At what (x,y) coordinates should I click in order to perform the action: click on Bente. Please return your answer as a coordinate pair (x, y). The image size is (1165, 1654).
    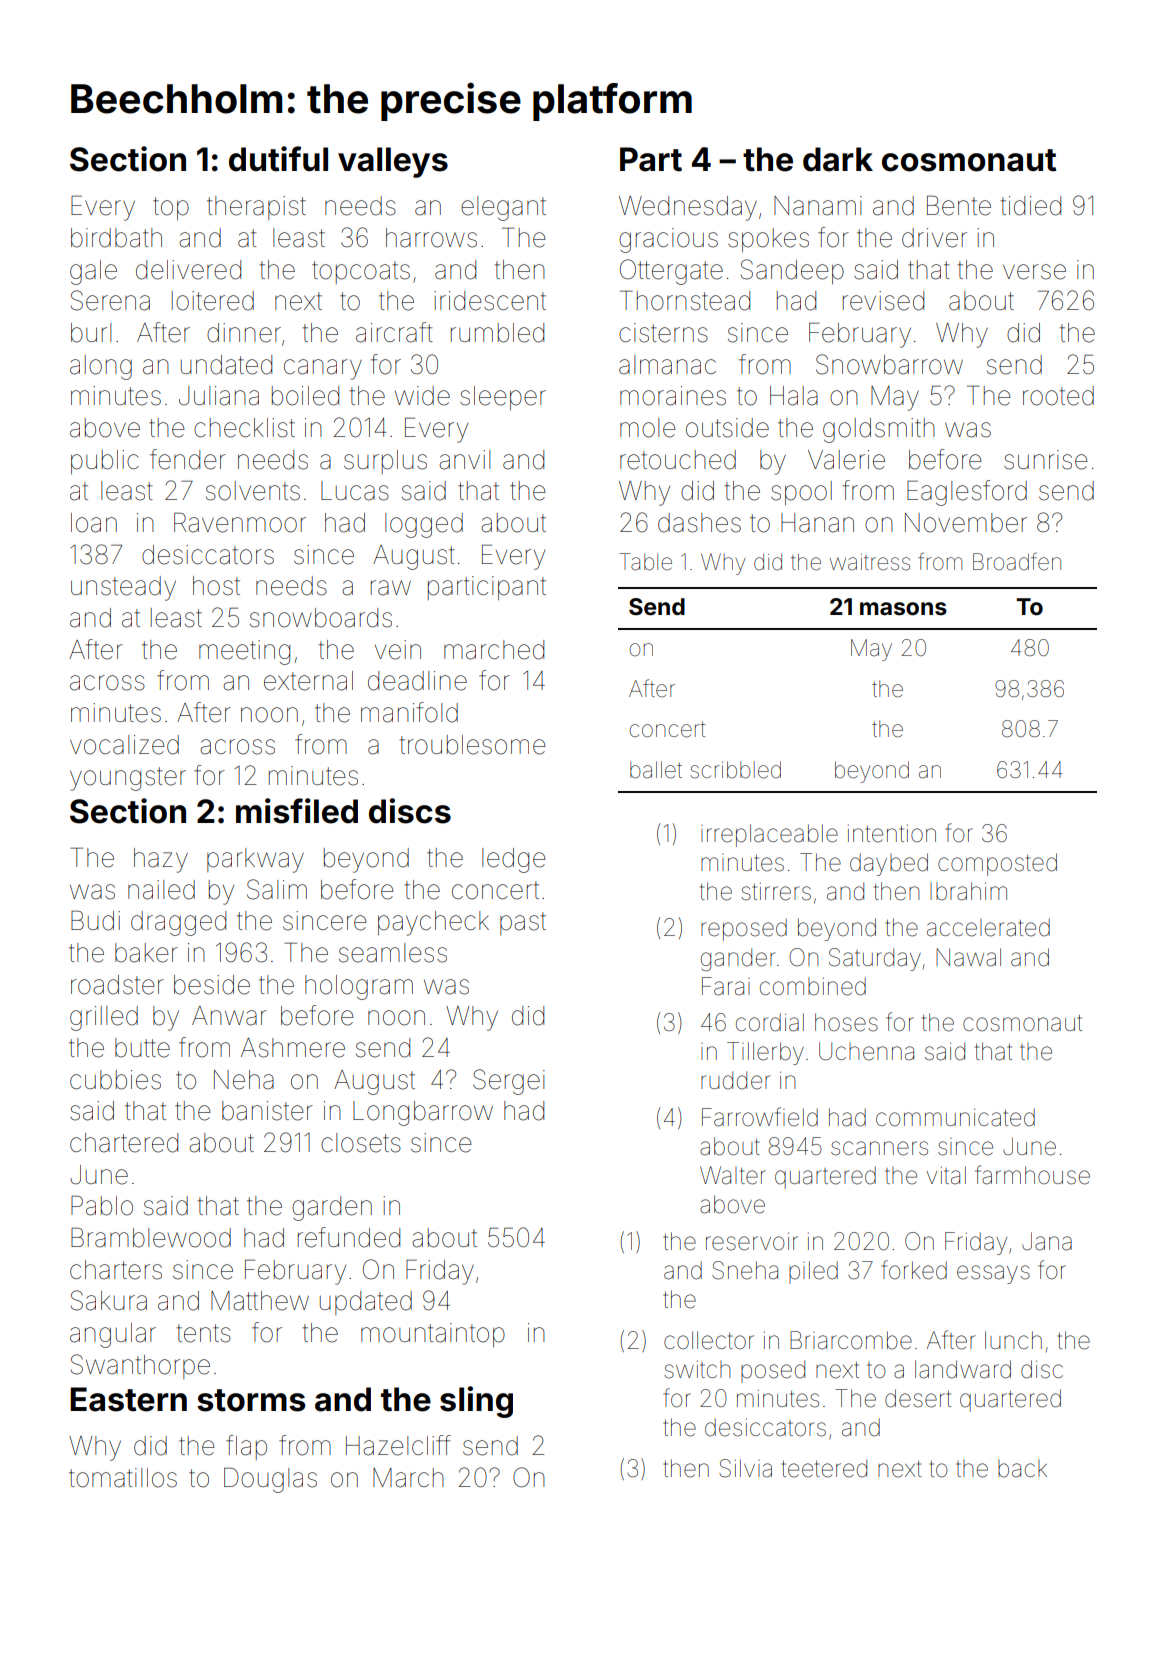
    Looking at the image, I should click on (959, 206).
